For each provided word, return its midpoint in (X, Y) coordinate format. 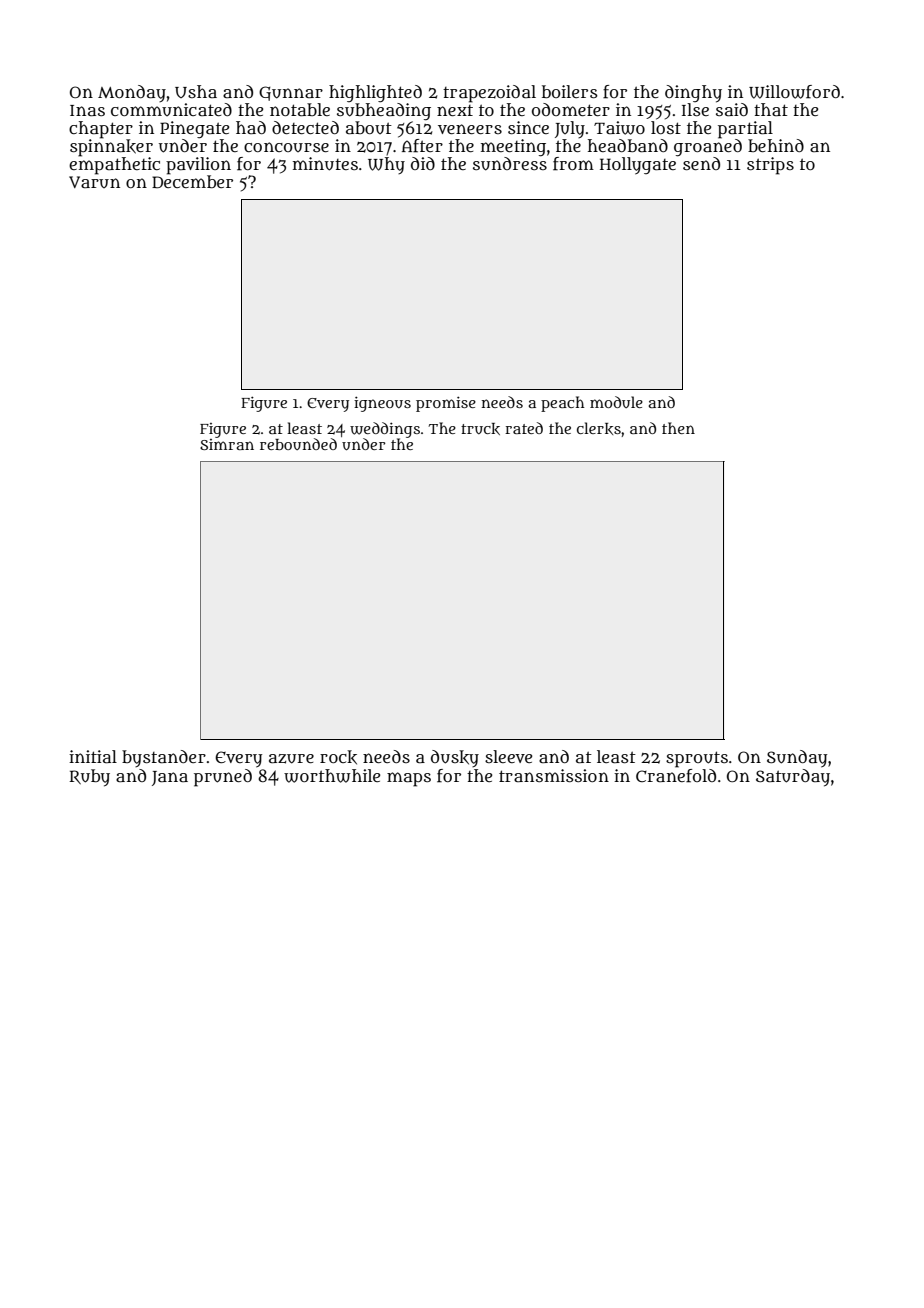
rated (524, 428)
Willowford (794, 92)
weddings (385, 430)
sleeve (508, 756)
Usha (196, 91)
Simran (227, 444)
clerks (599, 428)
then (678, 428)
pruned (223, 778)
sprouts (697, 759)
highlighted (375, 93)
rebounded (298, 444)
